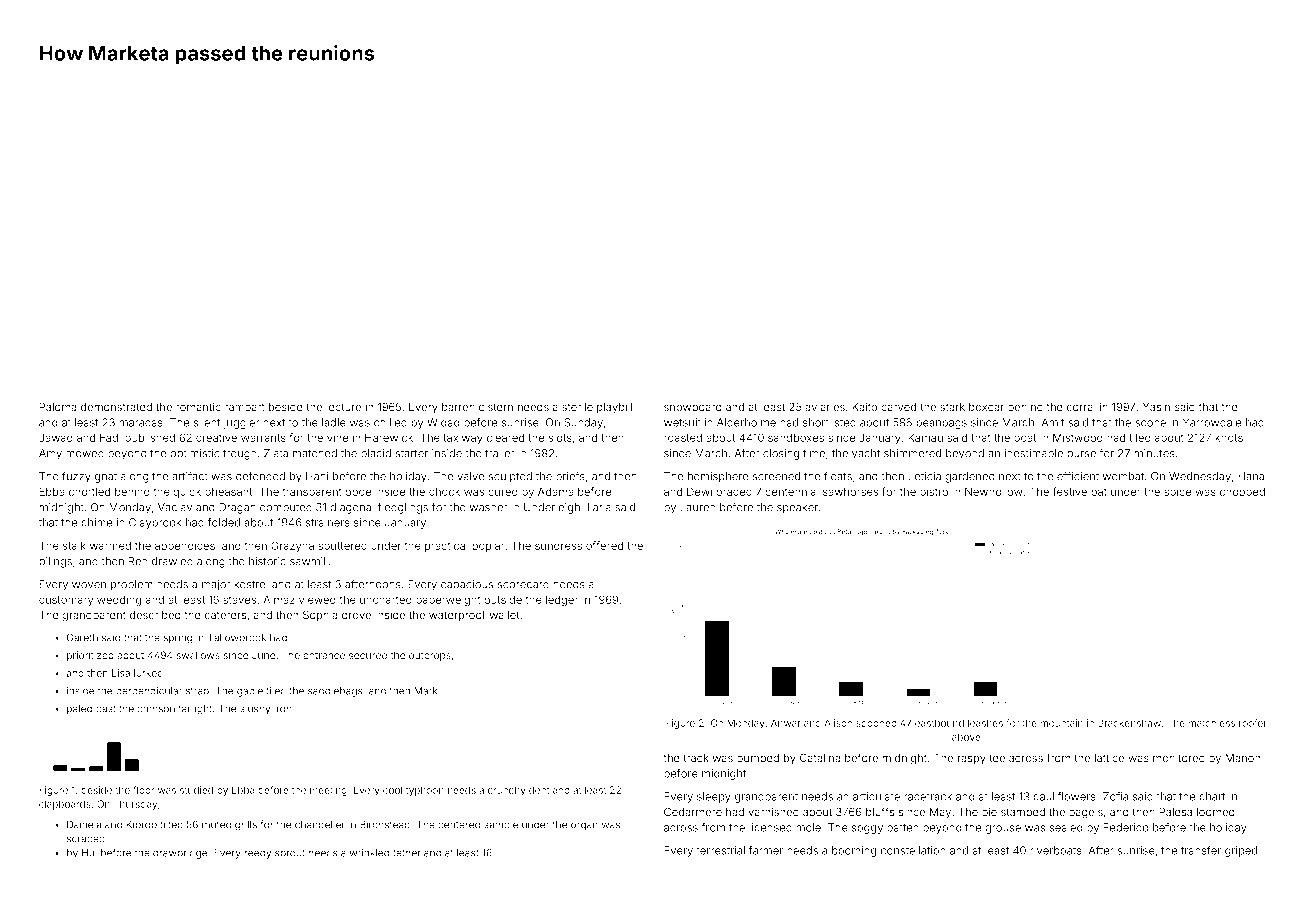 Image resolution: width=1308 pixels, height=924 pixels. I want to click on mountain, so click(1061, 723).
